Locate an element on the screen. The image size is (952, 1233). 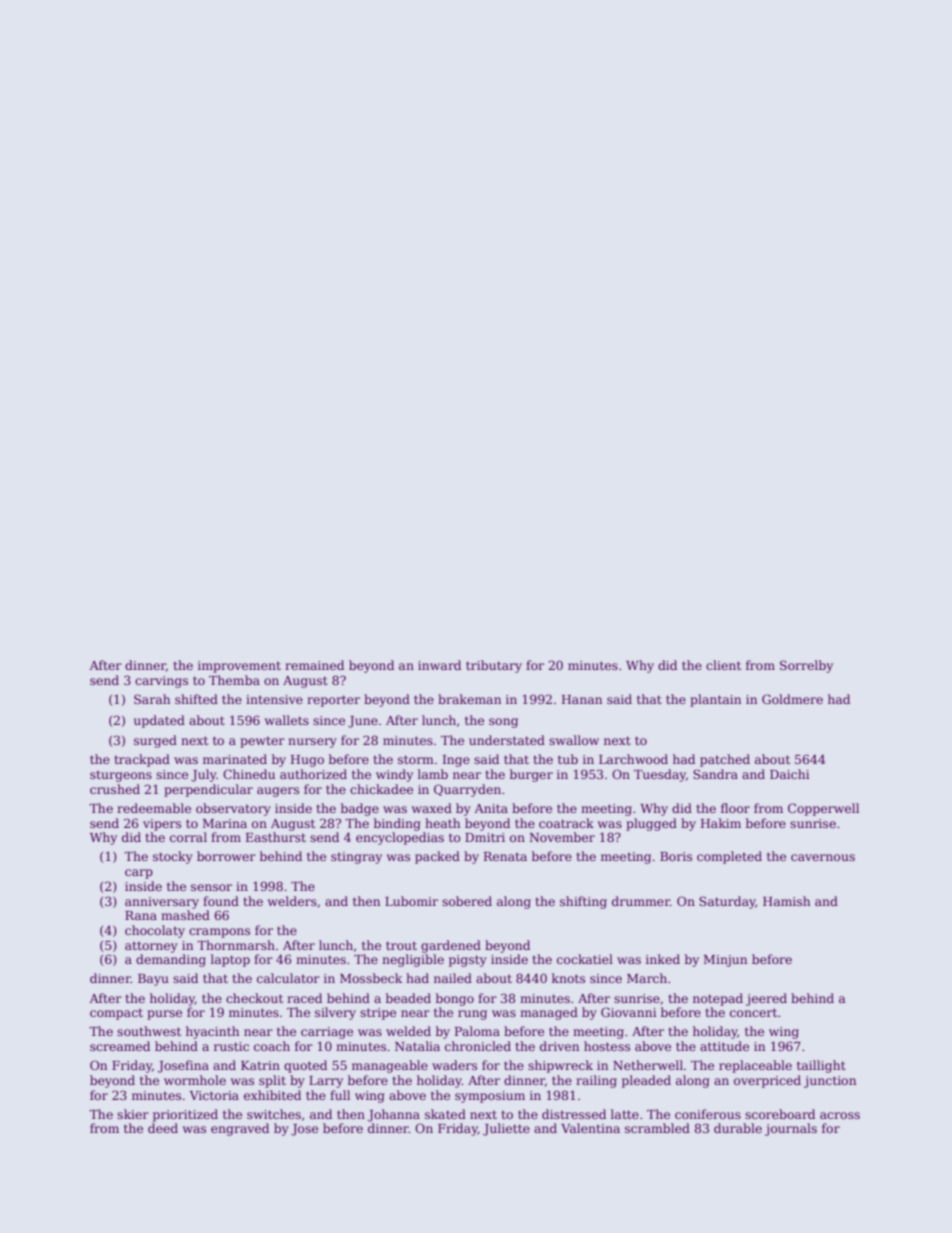
coach is located at coordinates (272, 1046).
